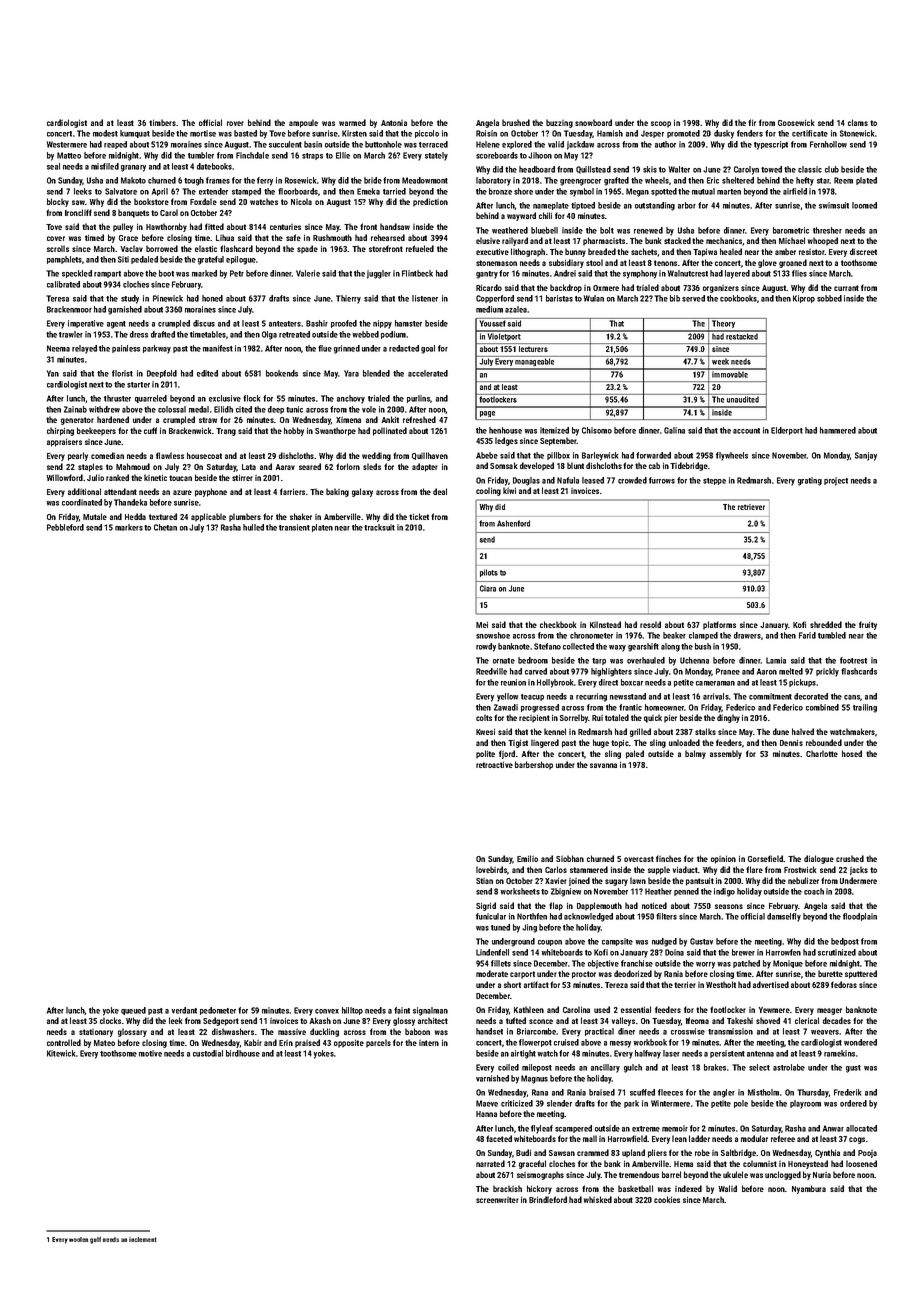  Describe the element at coordinates (796, 122) in the screenshot. I see `Goosewick` at that location.
